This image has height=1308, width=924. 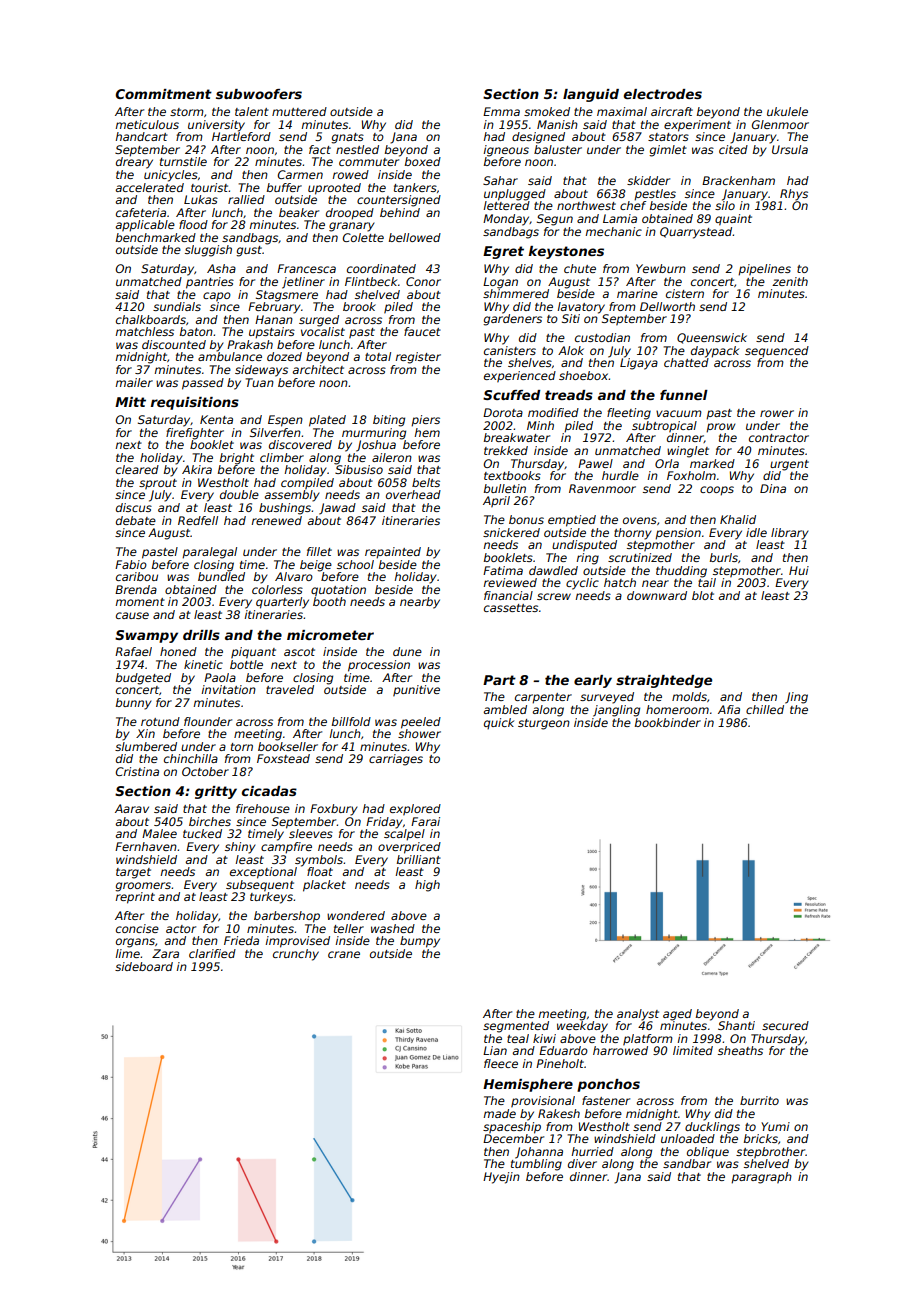 I want to click on crane, so click(x=344, y=954).
